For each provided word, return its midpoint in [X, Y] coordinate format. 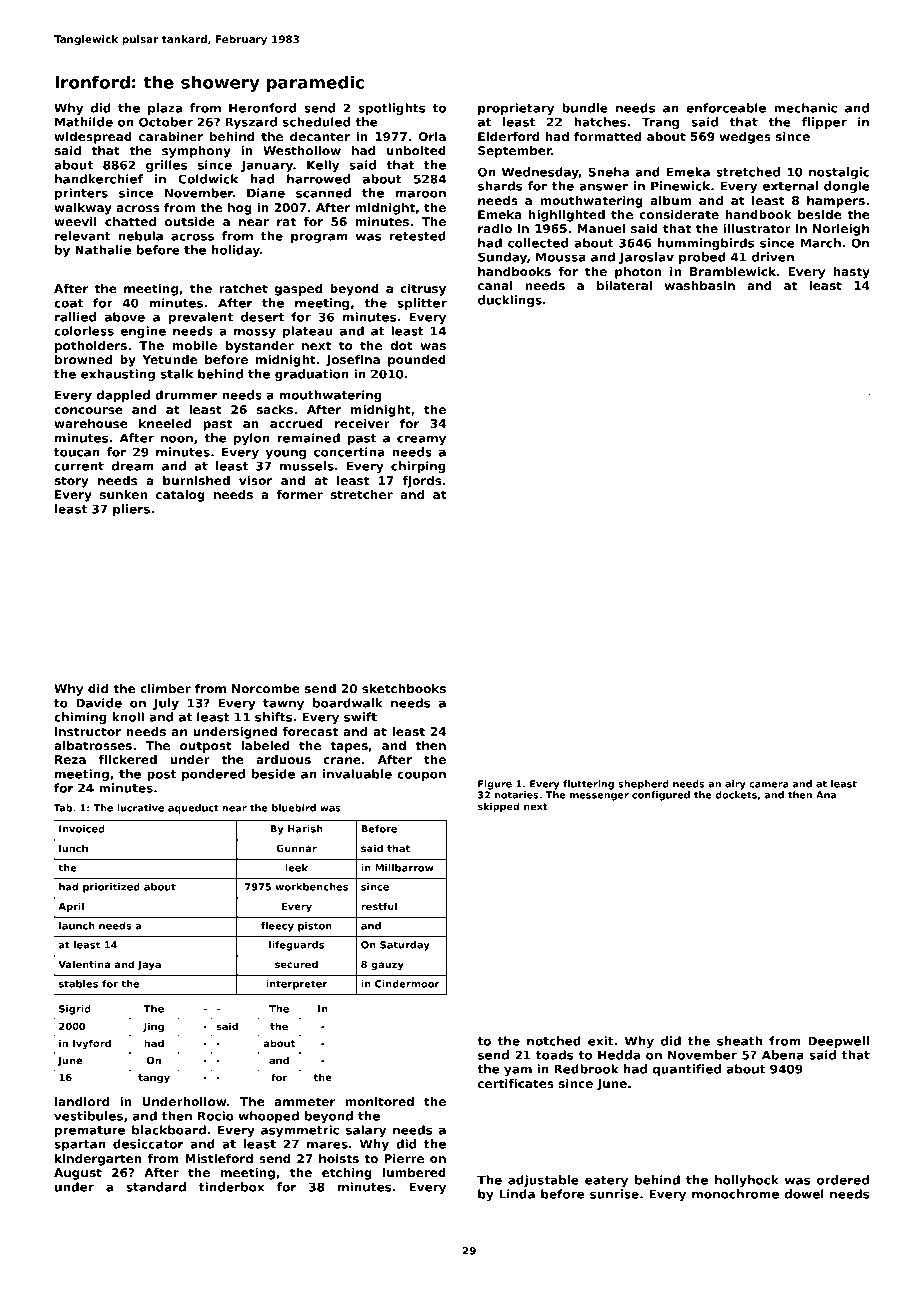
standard [156, 1187]
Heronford [262, 108]
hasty [851, 273]
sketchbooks [404, 688]
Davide [99, 703]
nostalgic [839, 173]
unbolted [416, 150]
